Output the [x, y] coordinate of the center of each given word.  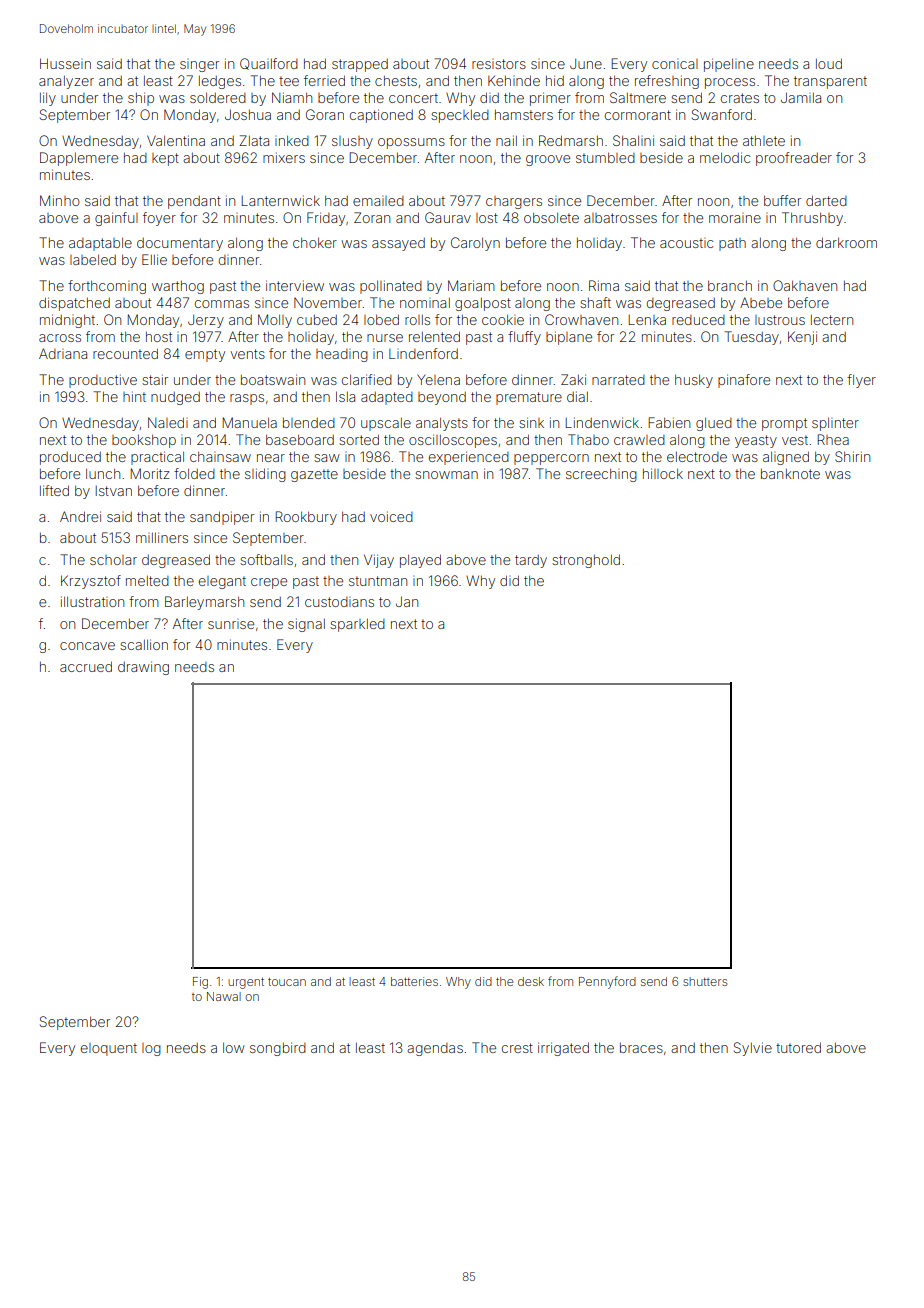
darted [826, 200]
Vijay [379, 561]
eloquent [109, 1049]
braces [641, 1048]
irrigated [563, 1049]
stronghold [586, 561]
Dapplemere [79, 159]
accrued [86, 666]
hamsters [524, 115]
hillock [663, 473]
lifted [54, 490]
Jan [407, 601]
